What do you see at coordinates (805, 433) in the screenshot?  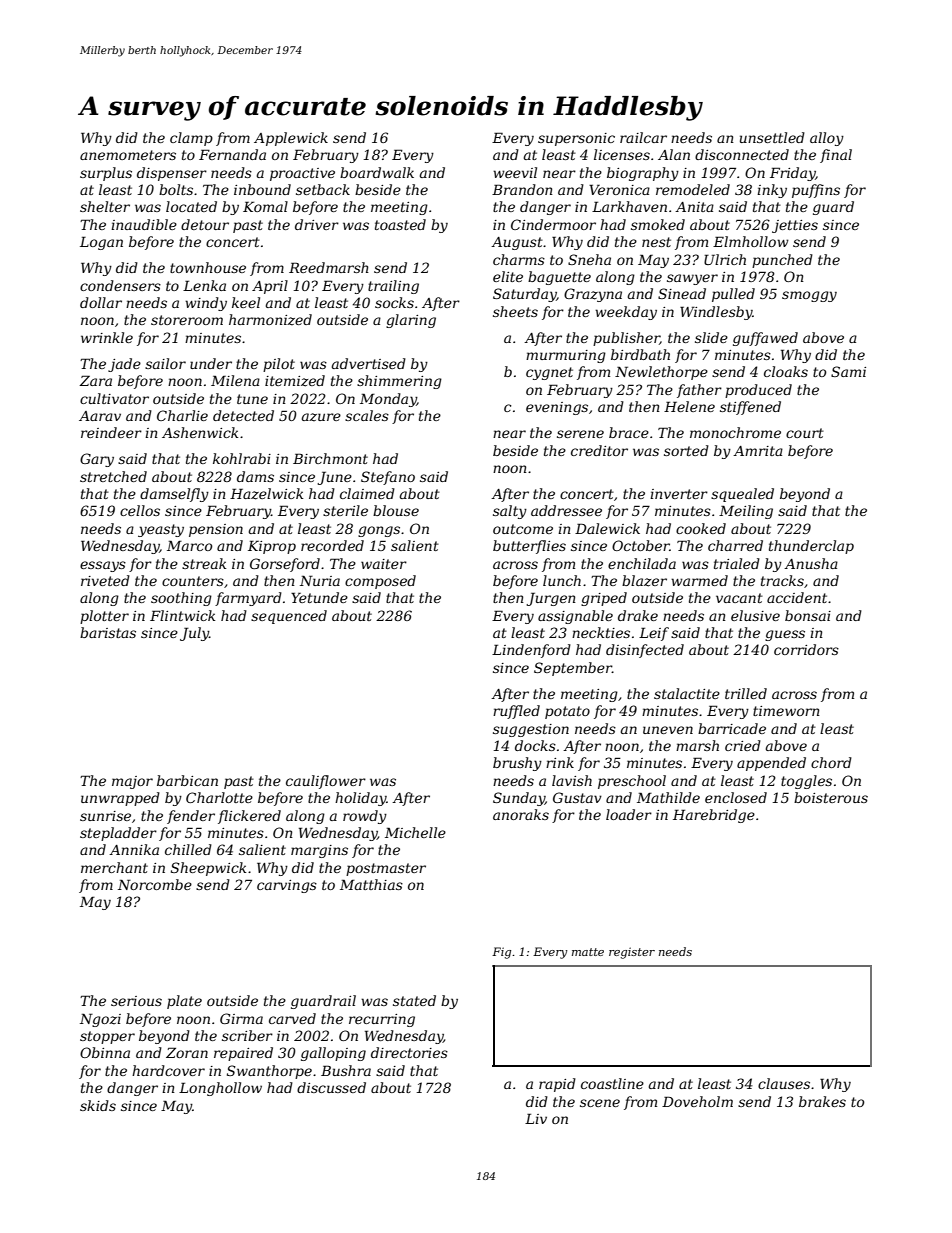 I see `court` at bounding box center [805, 433].
